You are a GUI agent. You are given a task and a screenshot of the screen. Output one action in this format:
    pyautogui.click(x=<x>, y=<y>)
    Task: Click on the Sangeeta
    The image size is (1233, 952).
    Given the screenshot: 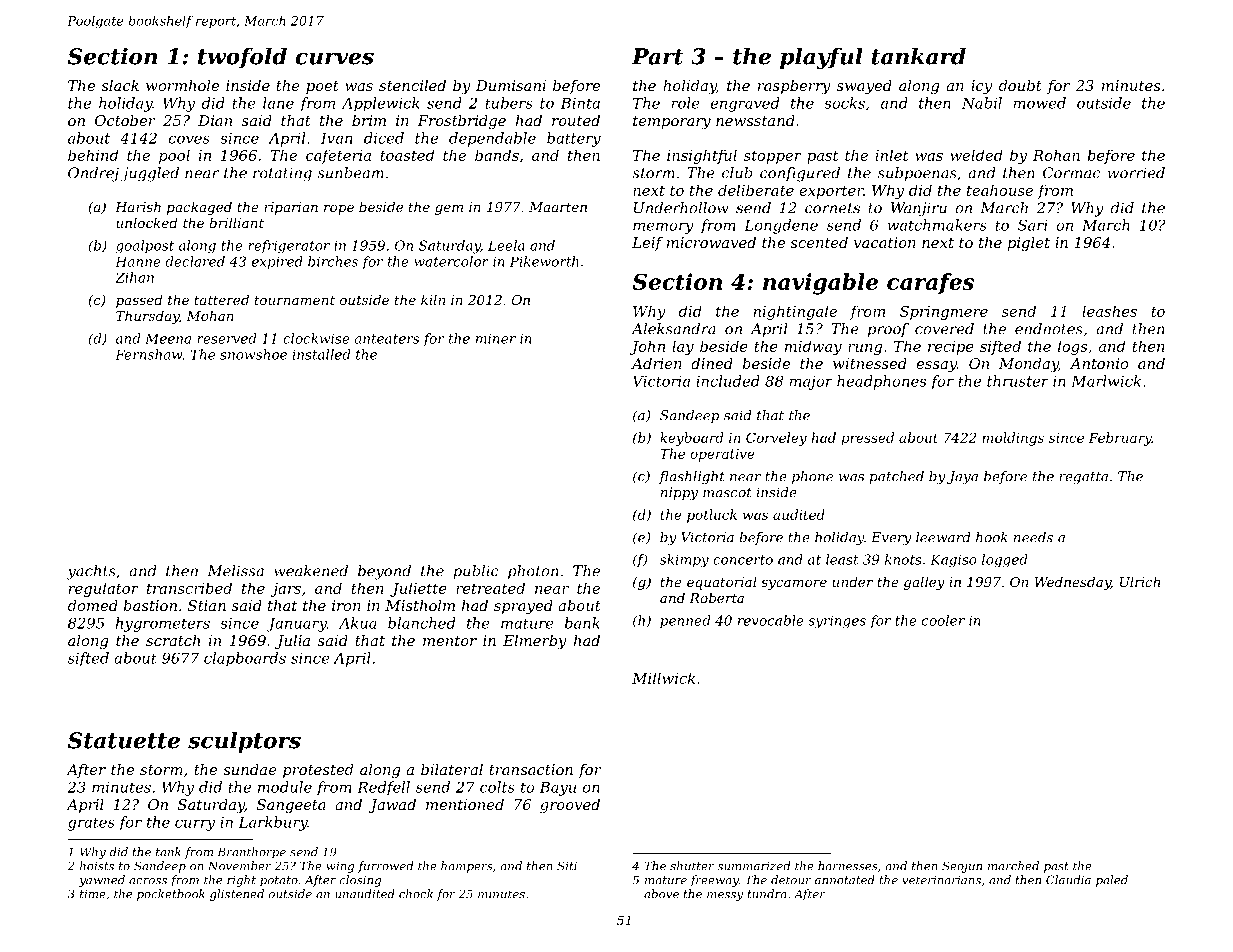 What is the action you would take?
    pyautogui.click(x=291, y=806)
